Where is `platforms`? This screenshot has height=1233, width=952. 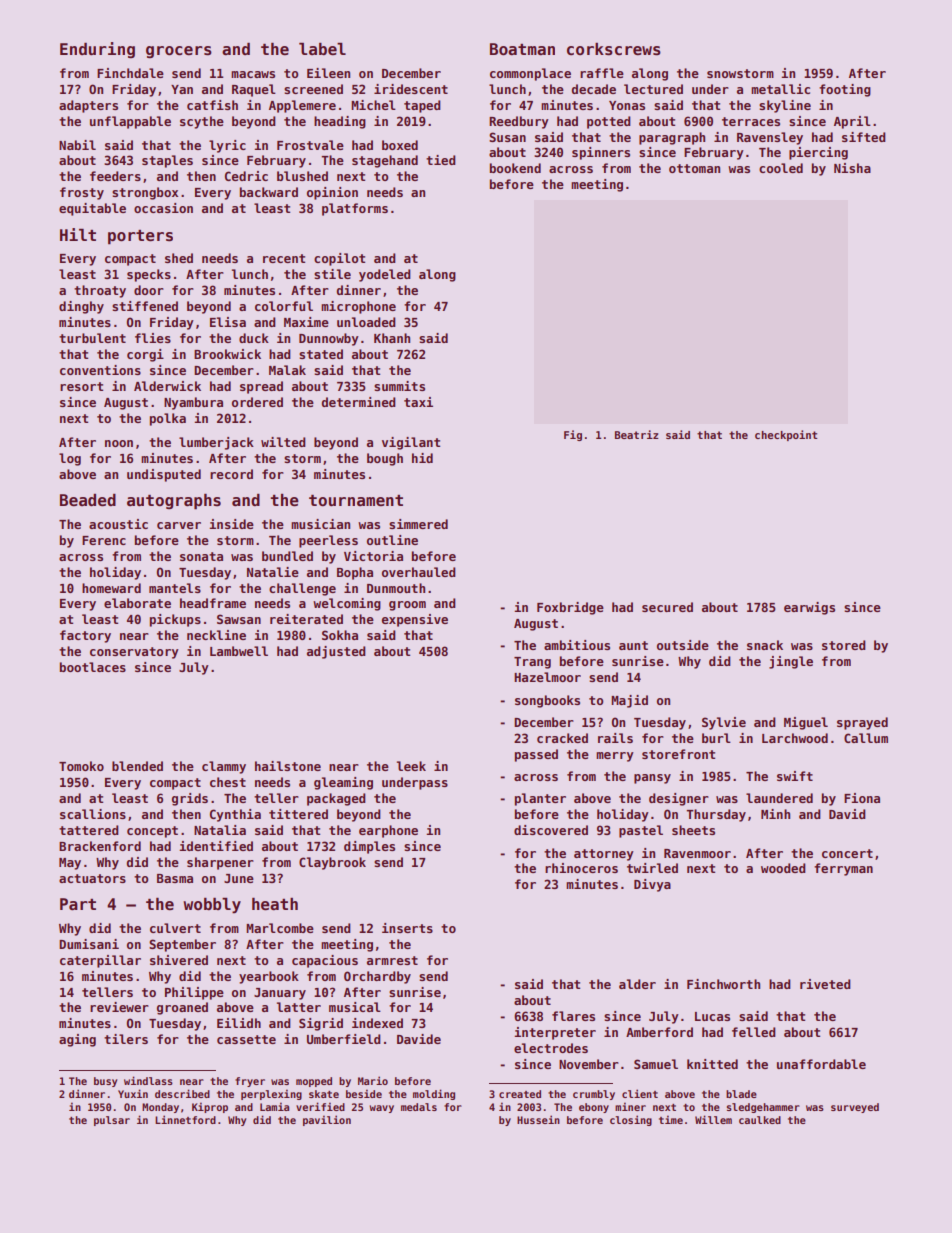
platforms is located at coordinates (355, 209).
